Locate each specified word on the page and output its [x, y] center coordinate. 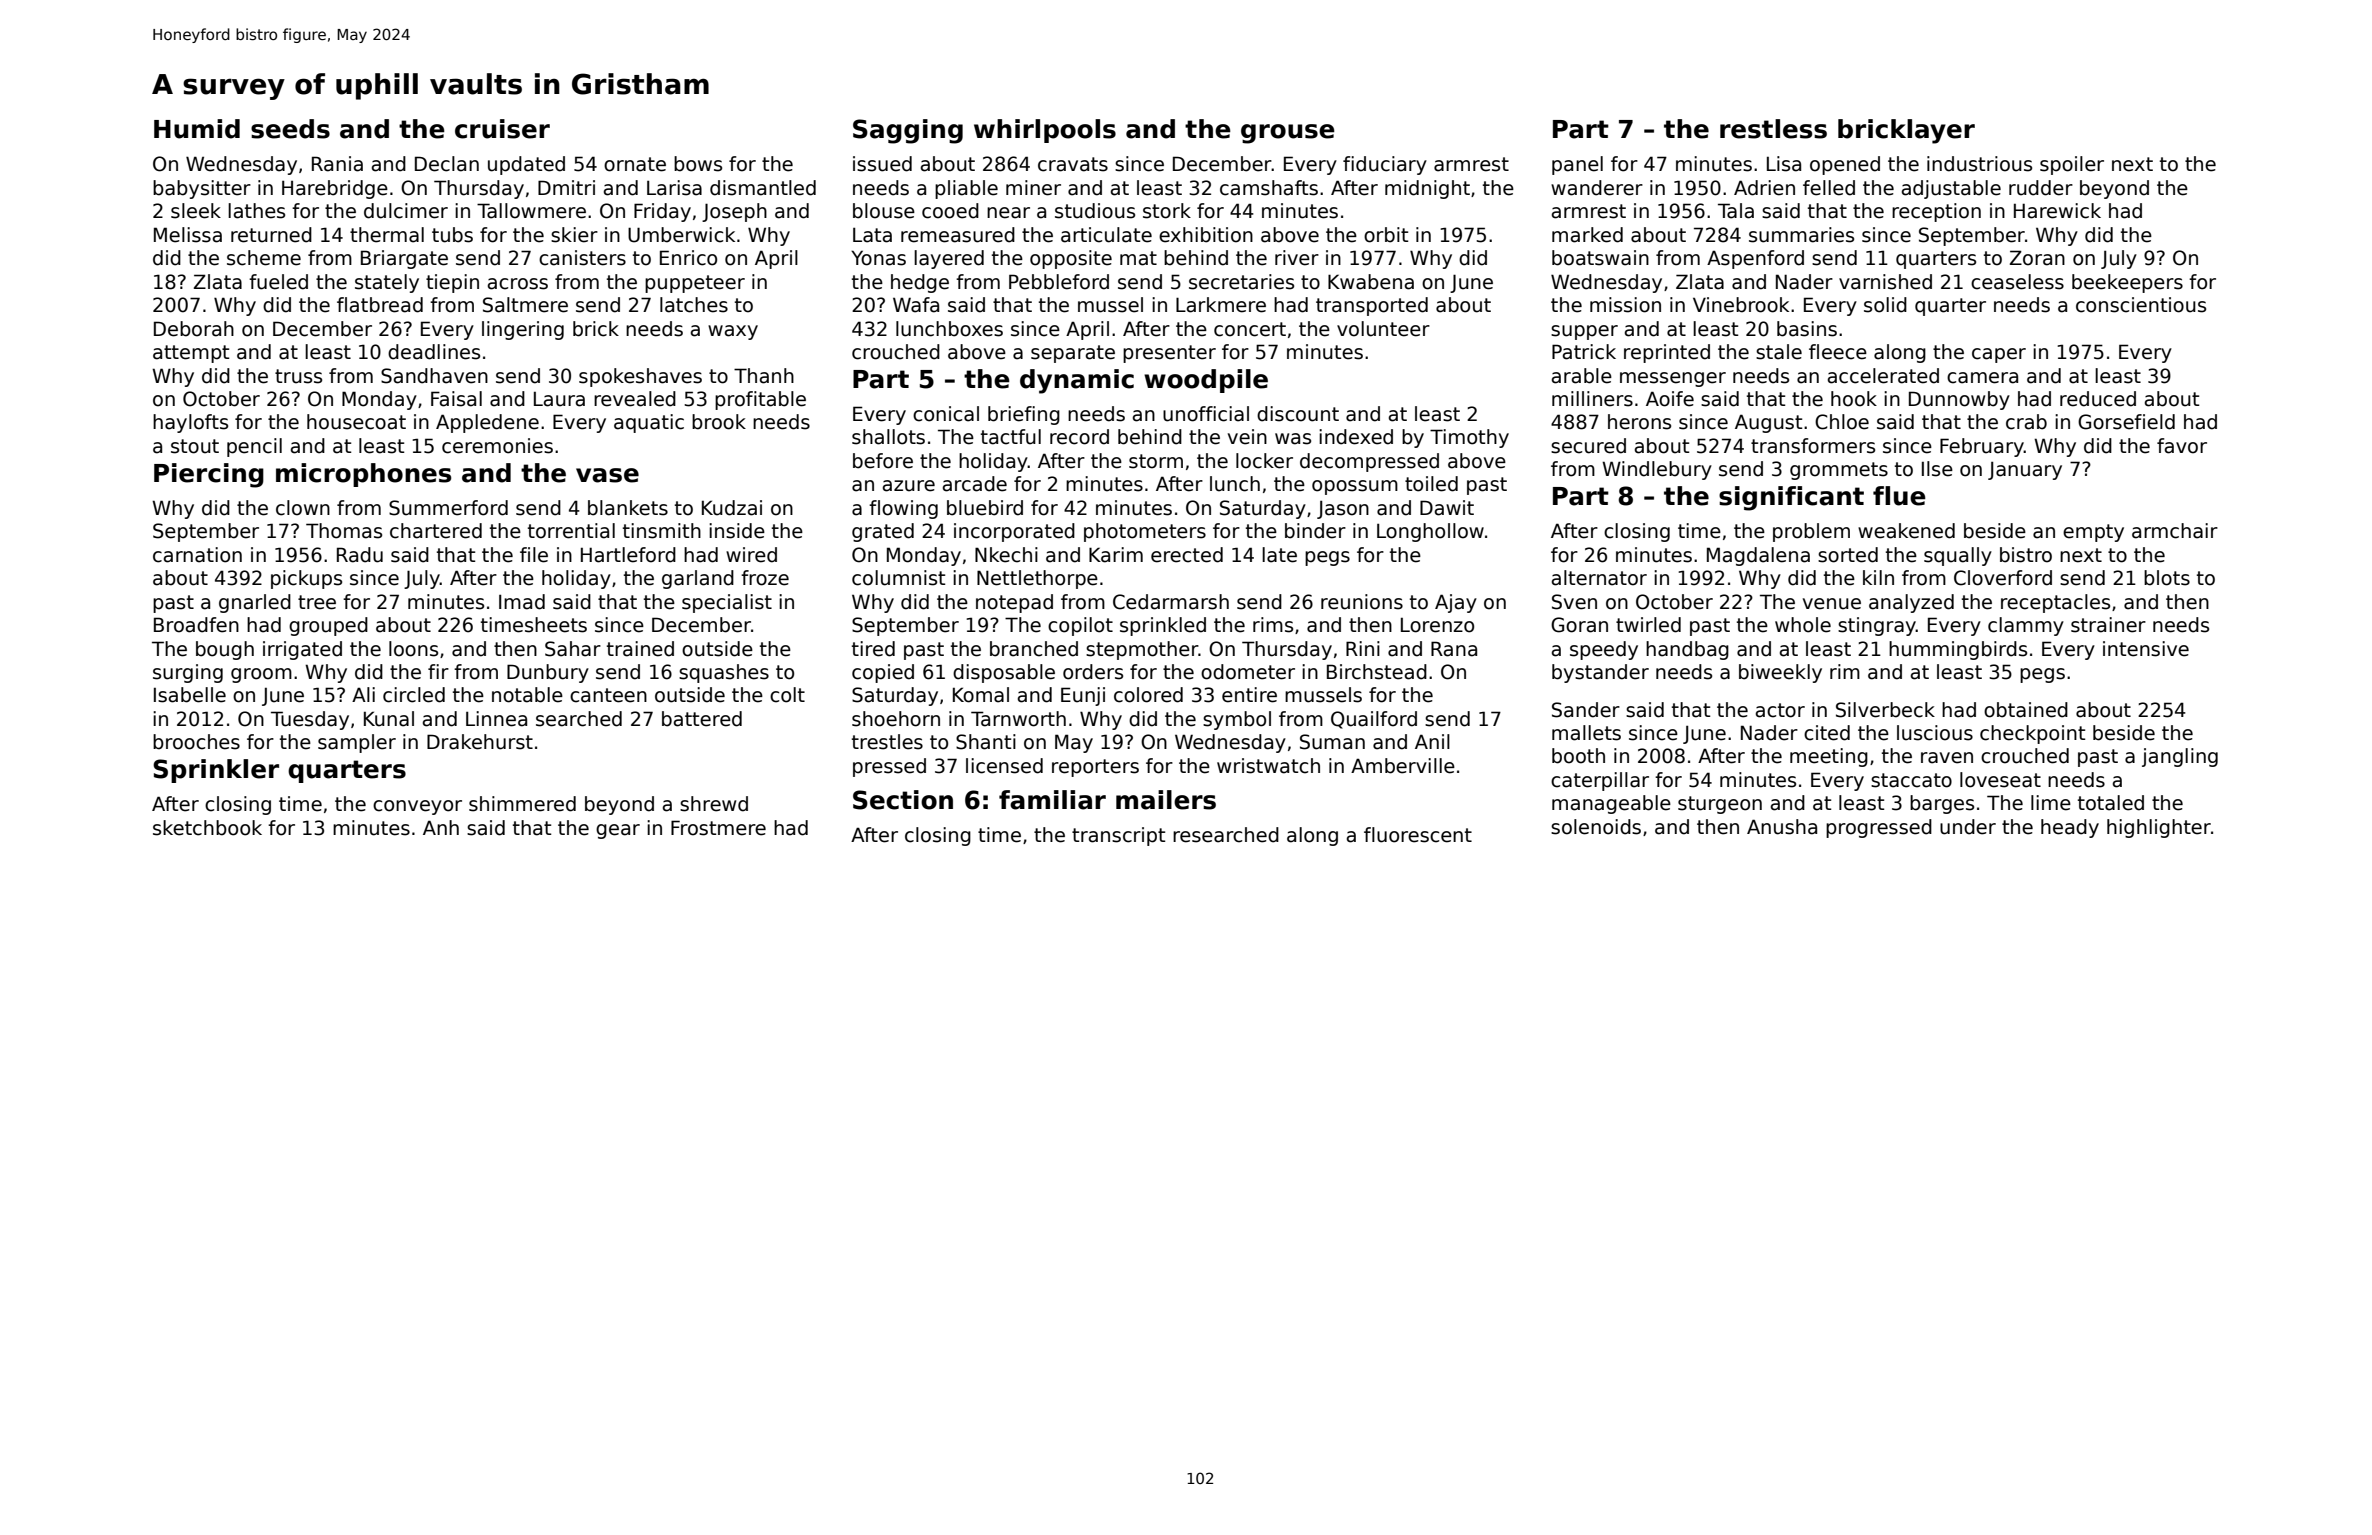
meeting [1829, 757]
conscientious [2141, 305]
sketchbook [207, 828]
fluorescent [1418, 835]
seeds [290, 129]
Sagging [908, 131]
